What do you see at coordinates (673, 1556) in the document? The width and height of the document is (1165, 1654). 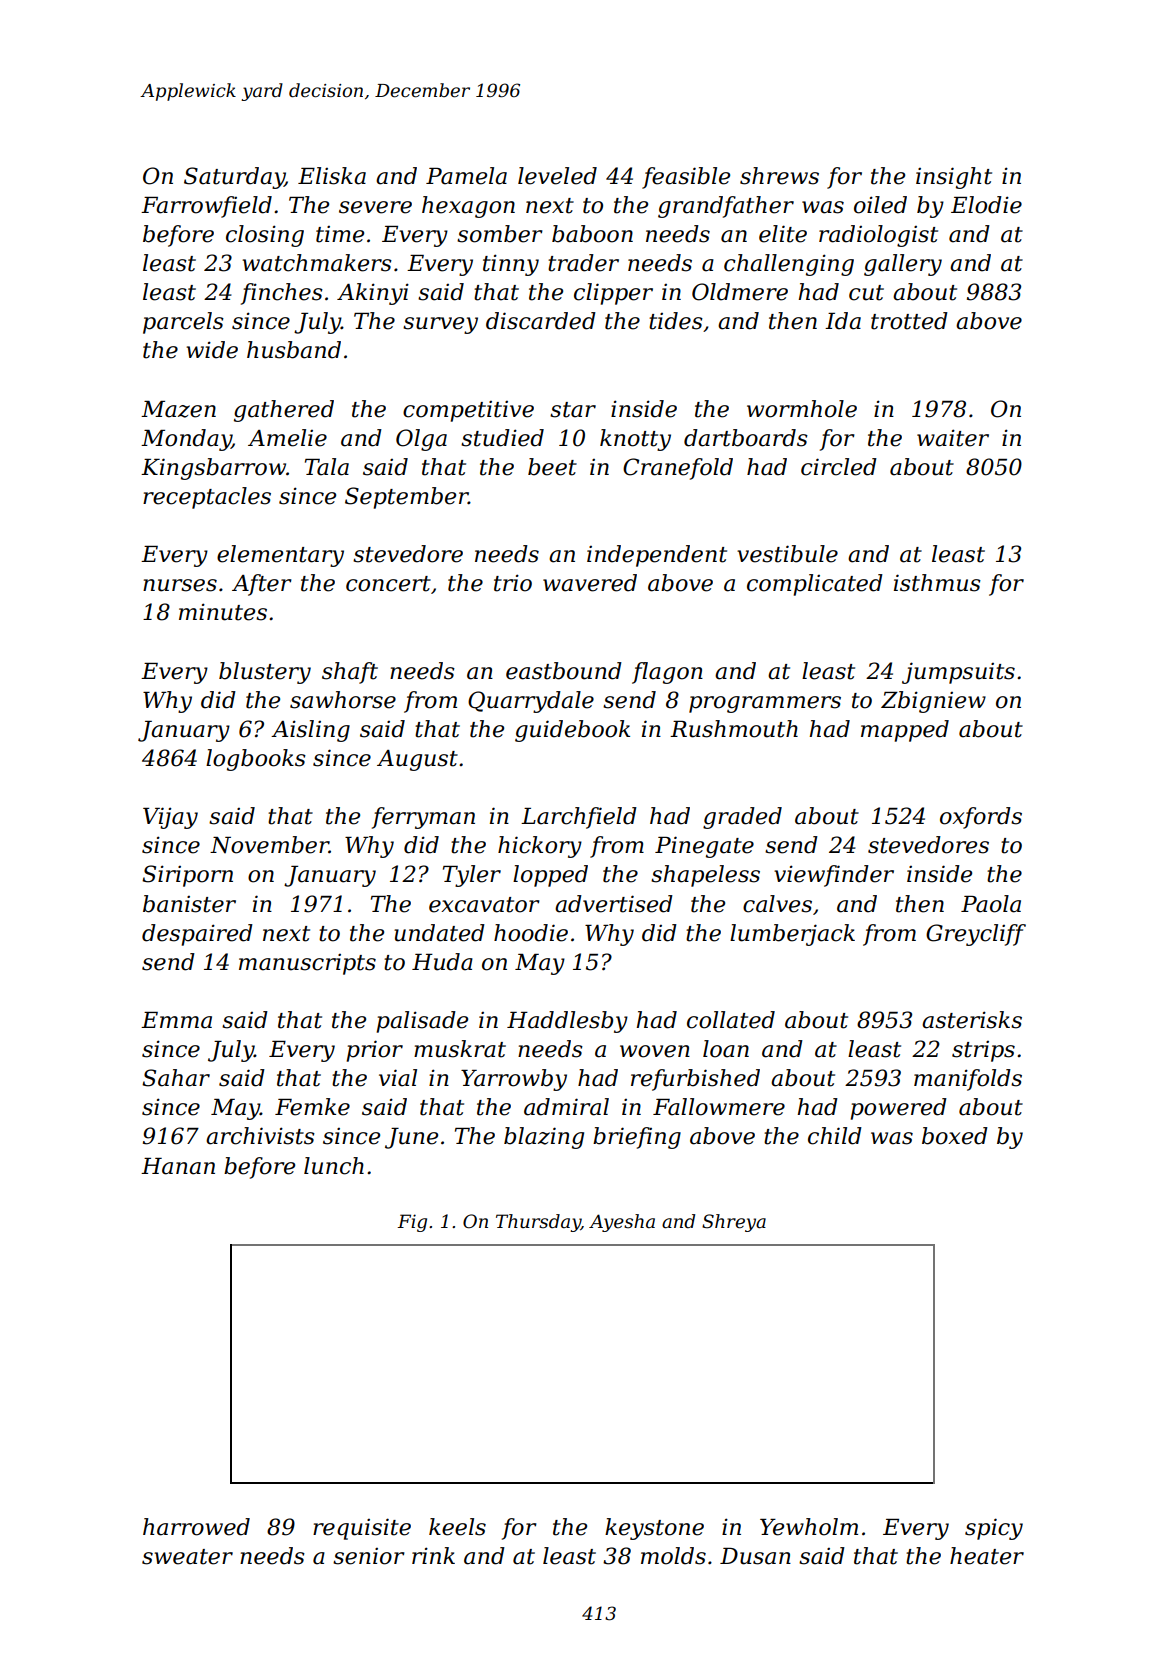 I see `molds` at bounding box center [673, 1556].
